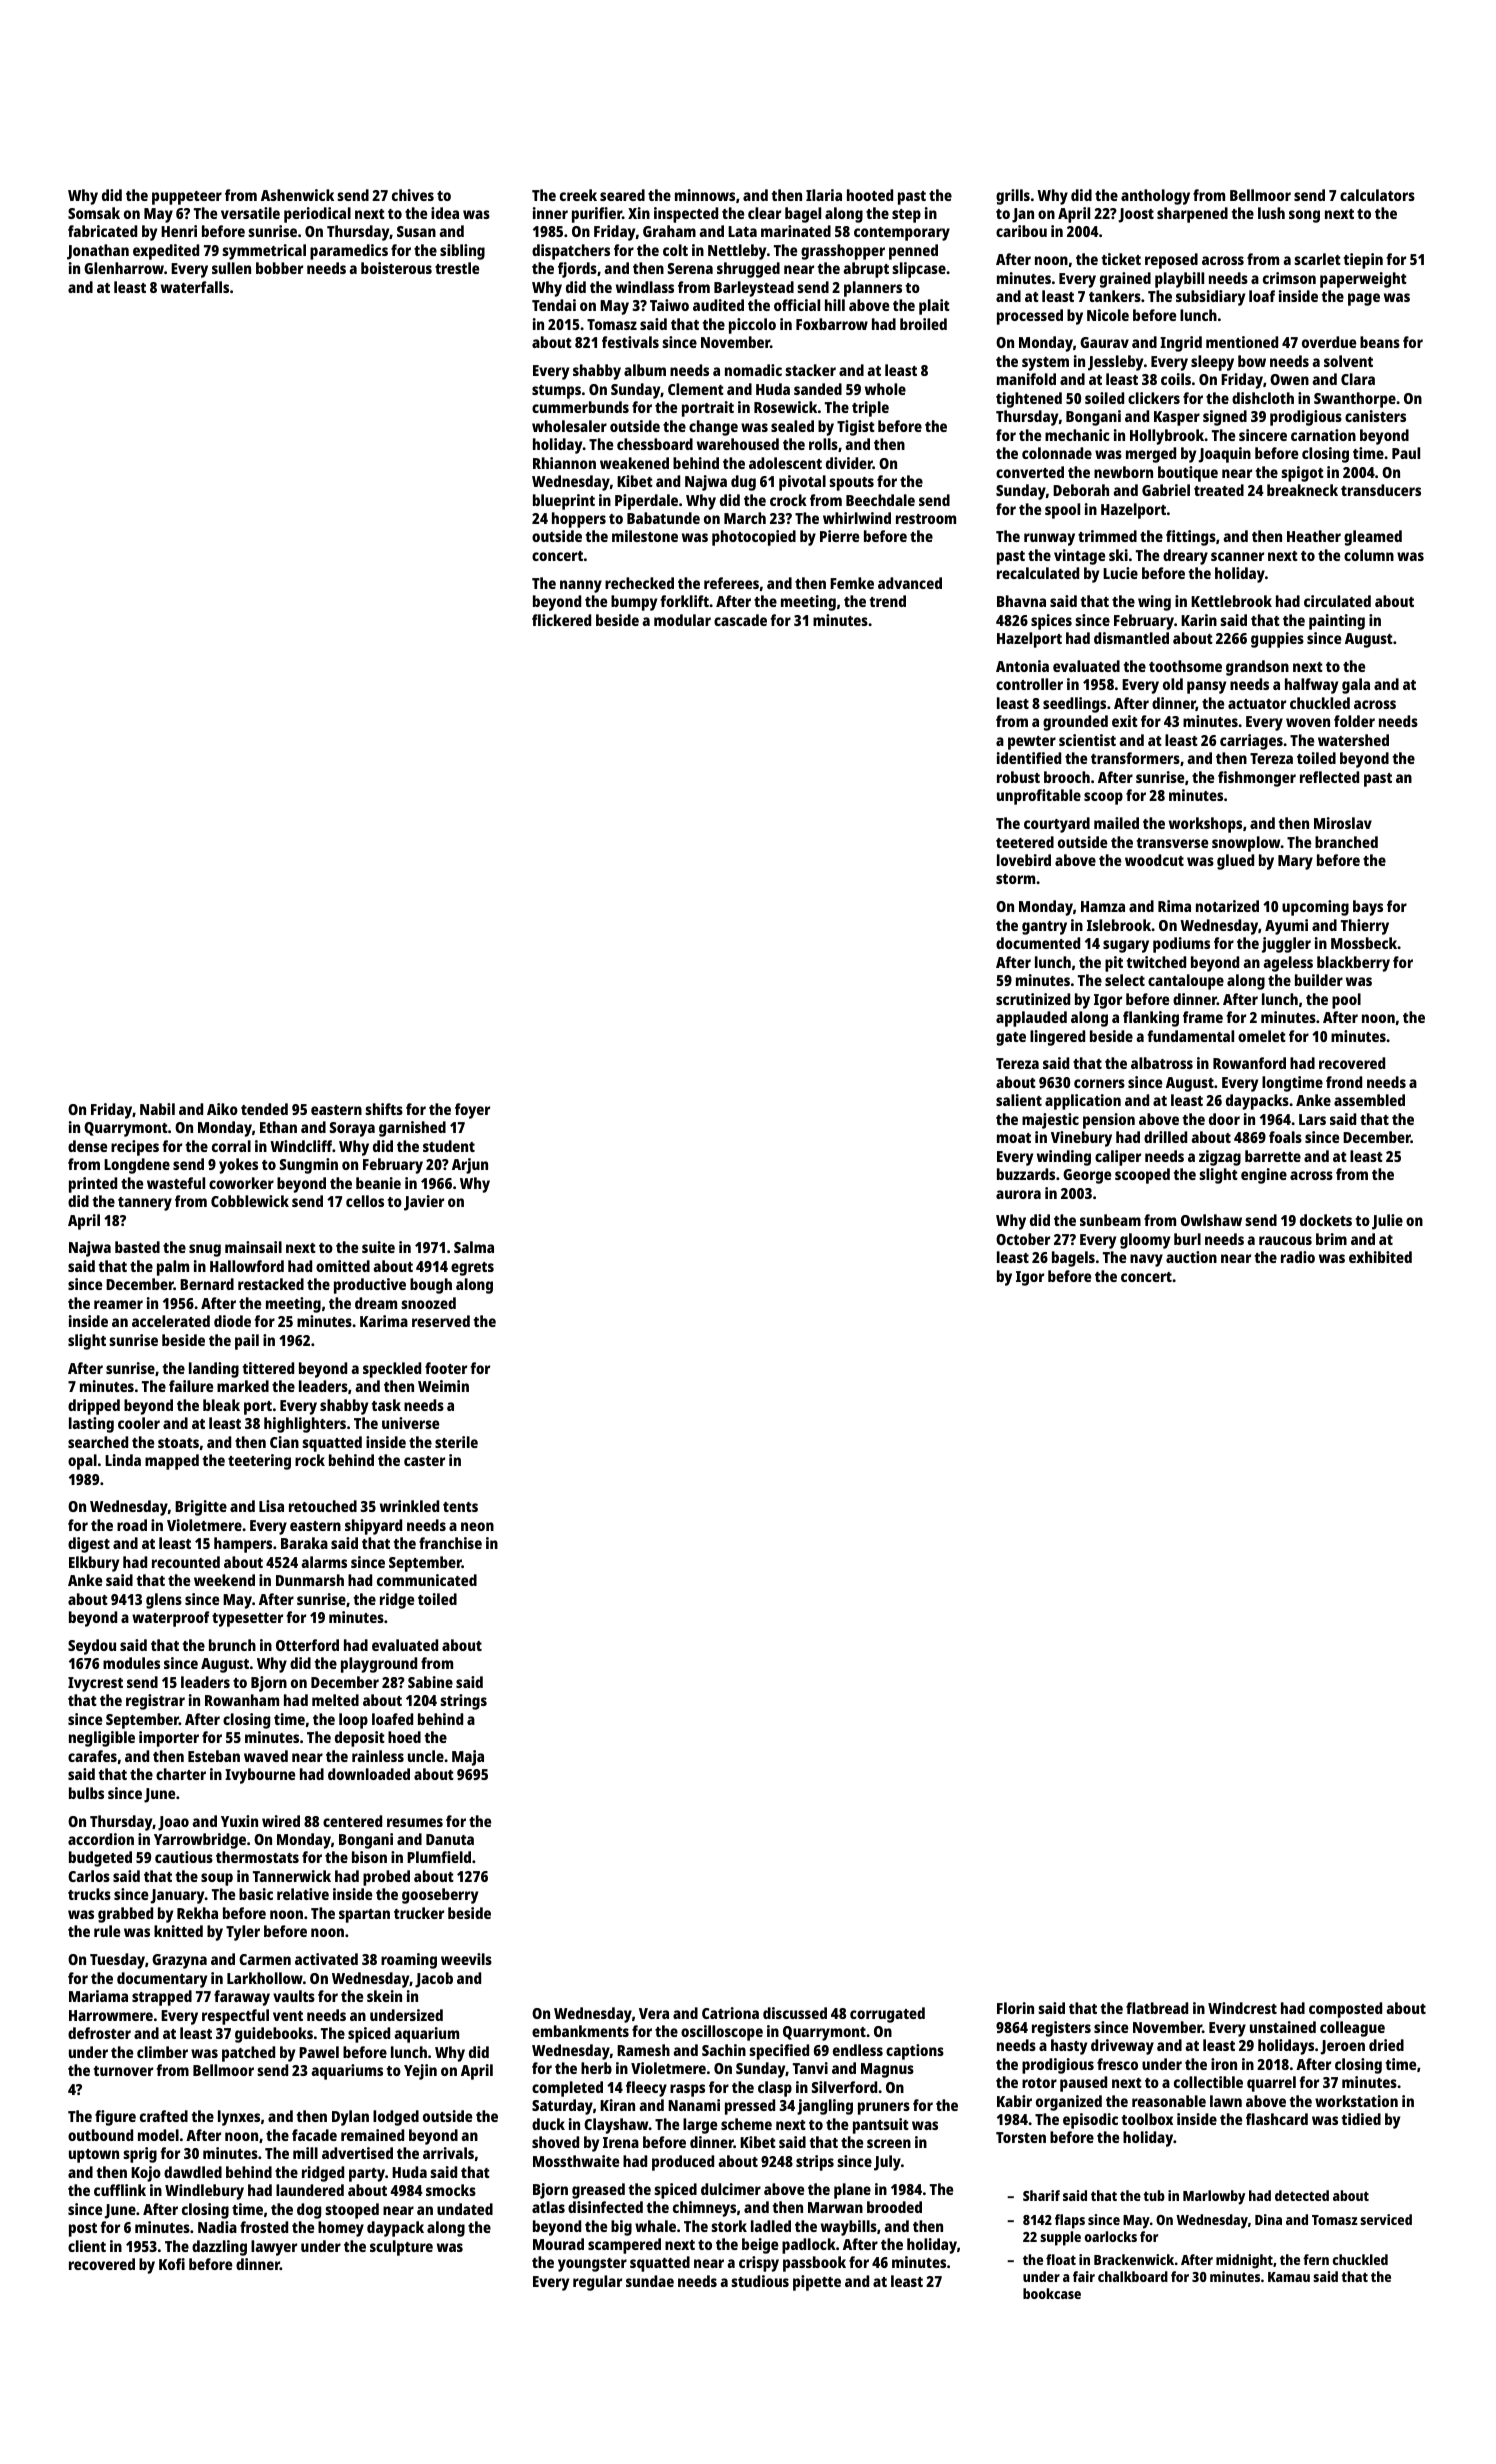 The width and height of the screenshot is (1496, 2464). I want to click on Ilaria, so click(824, 195).
